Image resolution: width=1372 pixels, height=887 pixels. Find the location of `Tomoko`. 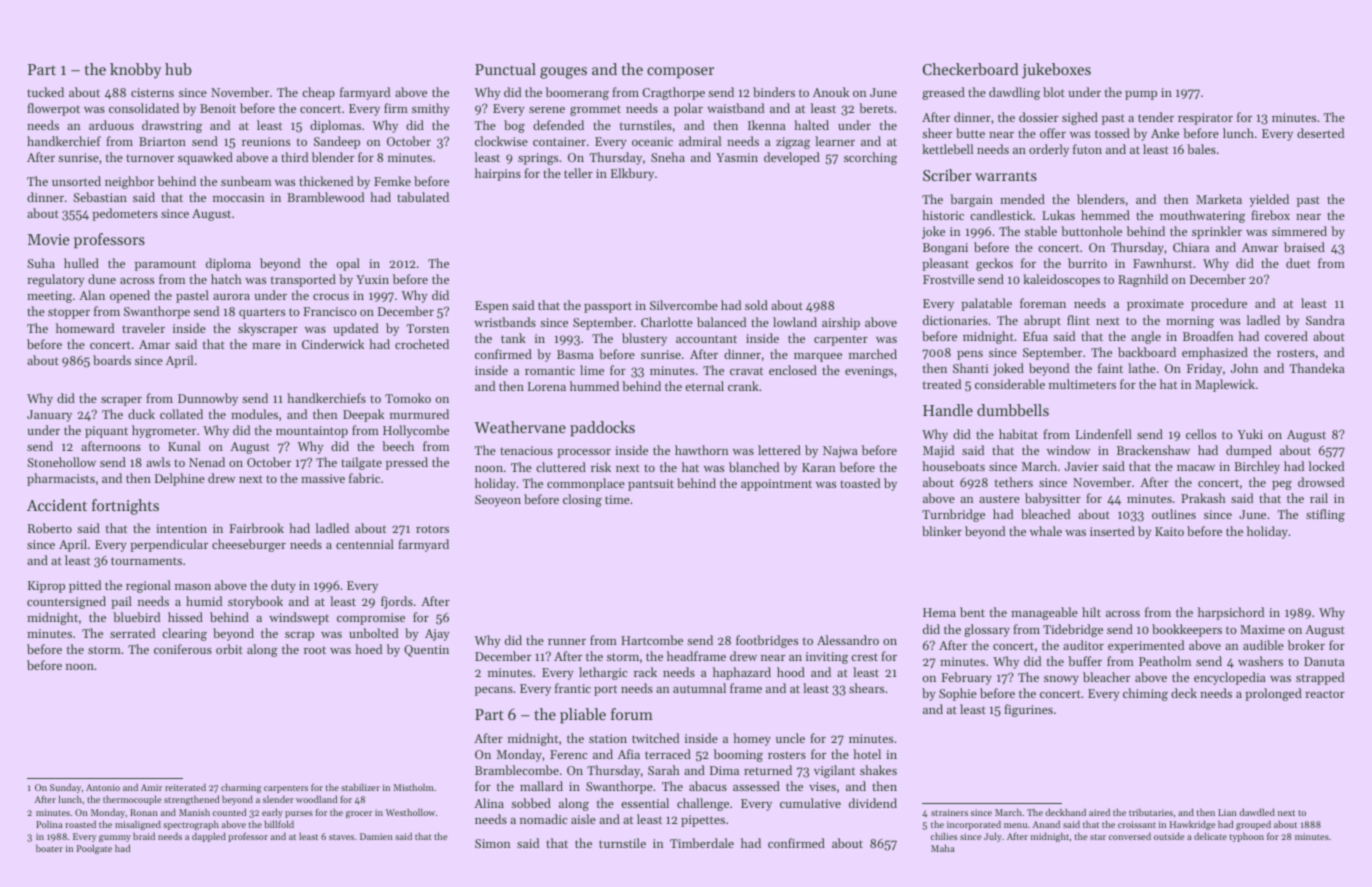

Tomoko is located at coordinates (408, 398).
